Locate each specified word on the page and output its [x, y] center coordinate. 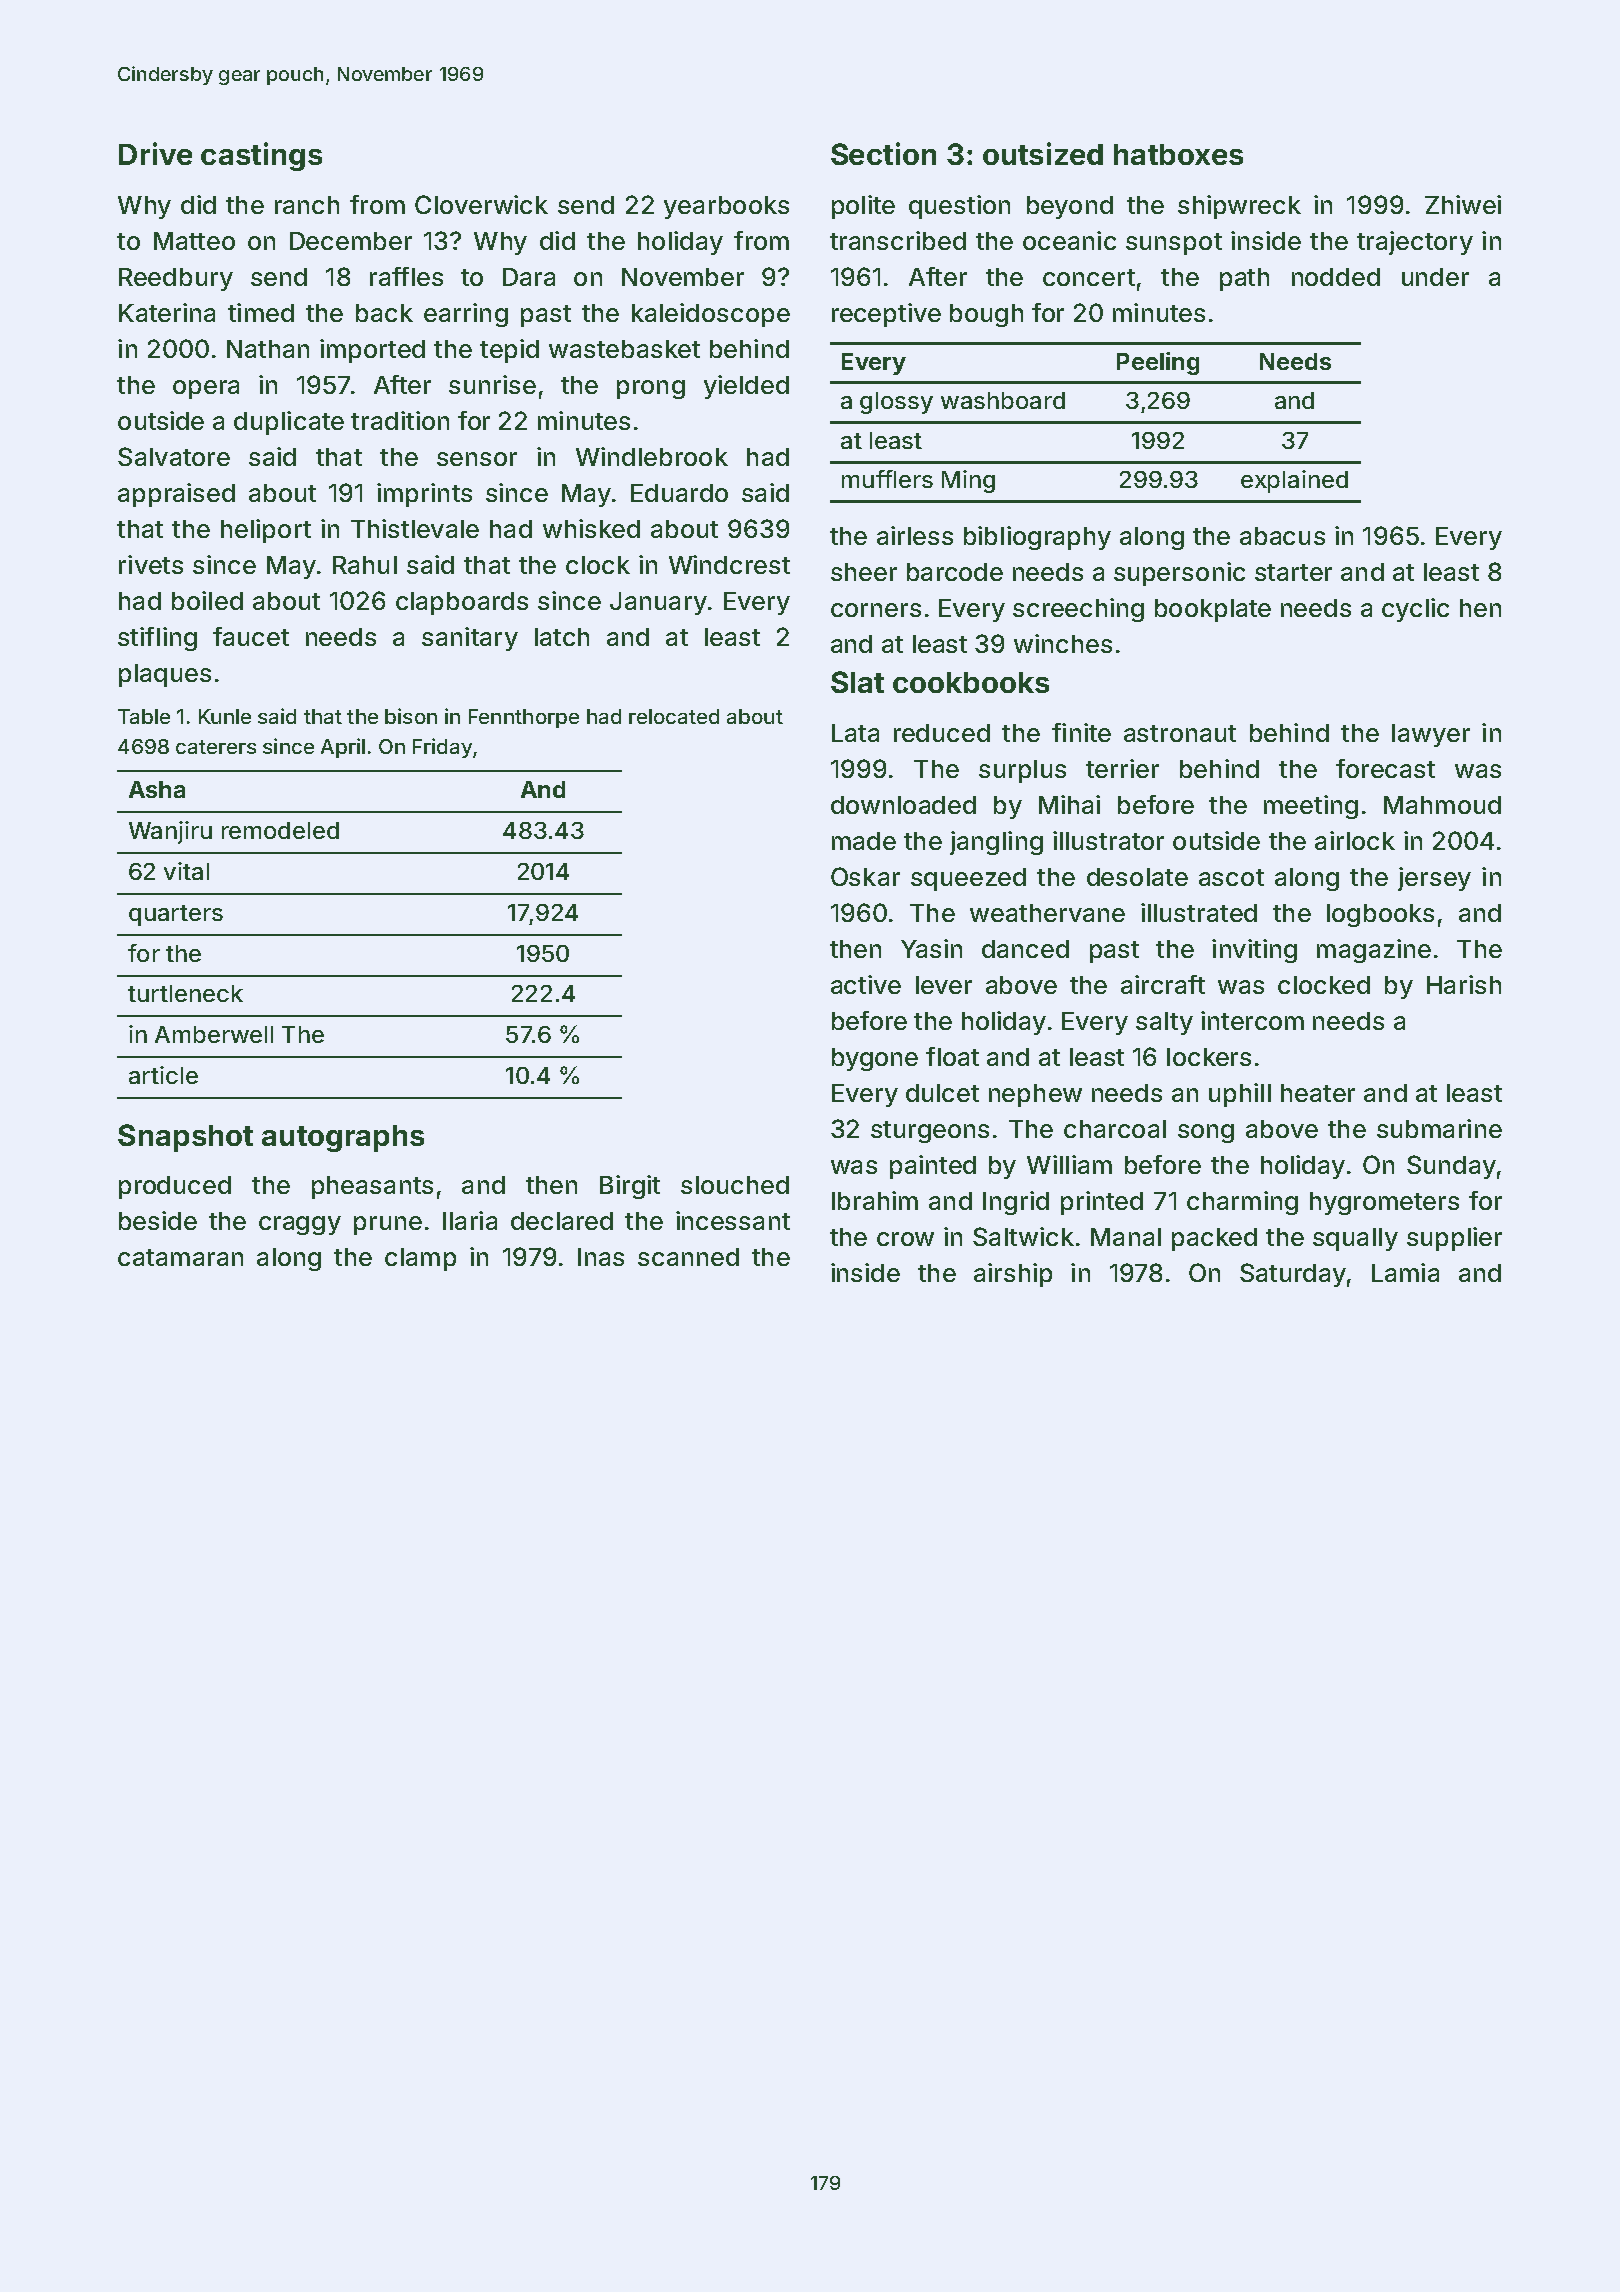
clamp [420, 1259]
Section [883, 153]
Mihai [1069, 804]
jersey [1434, 879]
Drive [155, 153]
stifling [157, 639]
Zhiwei [1463, 204]
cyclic [1415, 610]
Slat [857, 682]
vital [186, 871]
